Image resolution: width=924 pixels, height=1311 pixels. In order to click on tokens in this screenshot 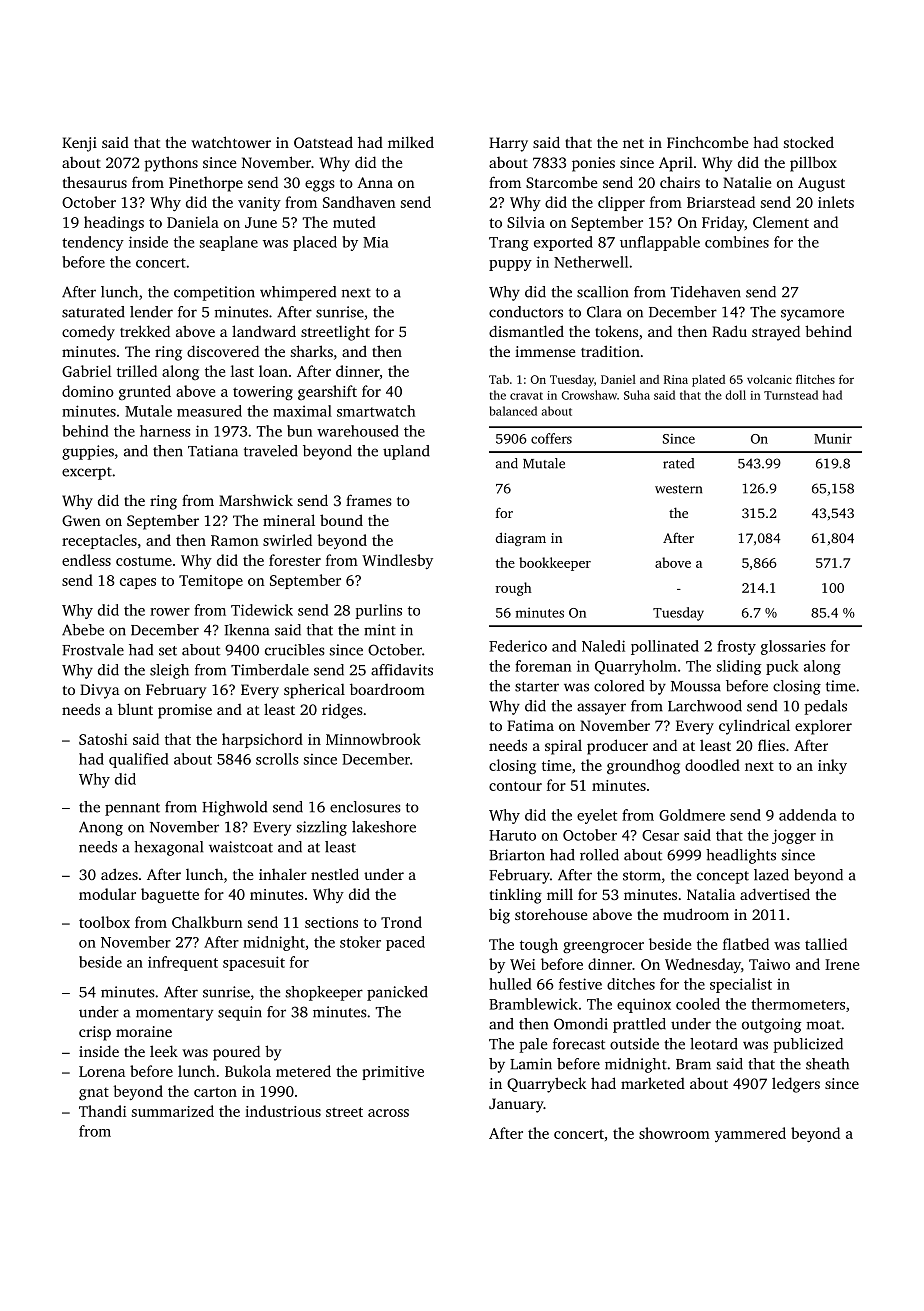, I will do `click(616, 331)`.
